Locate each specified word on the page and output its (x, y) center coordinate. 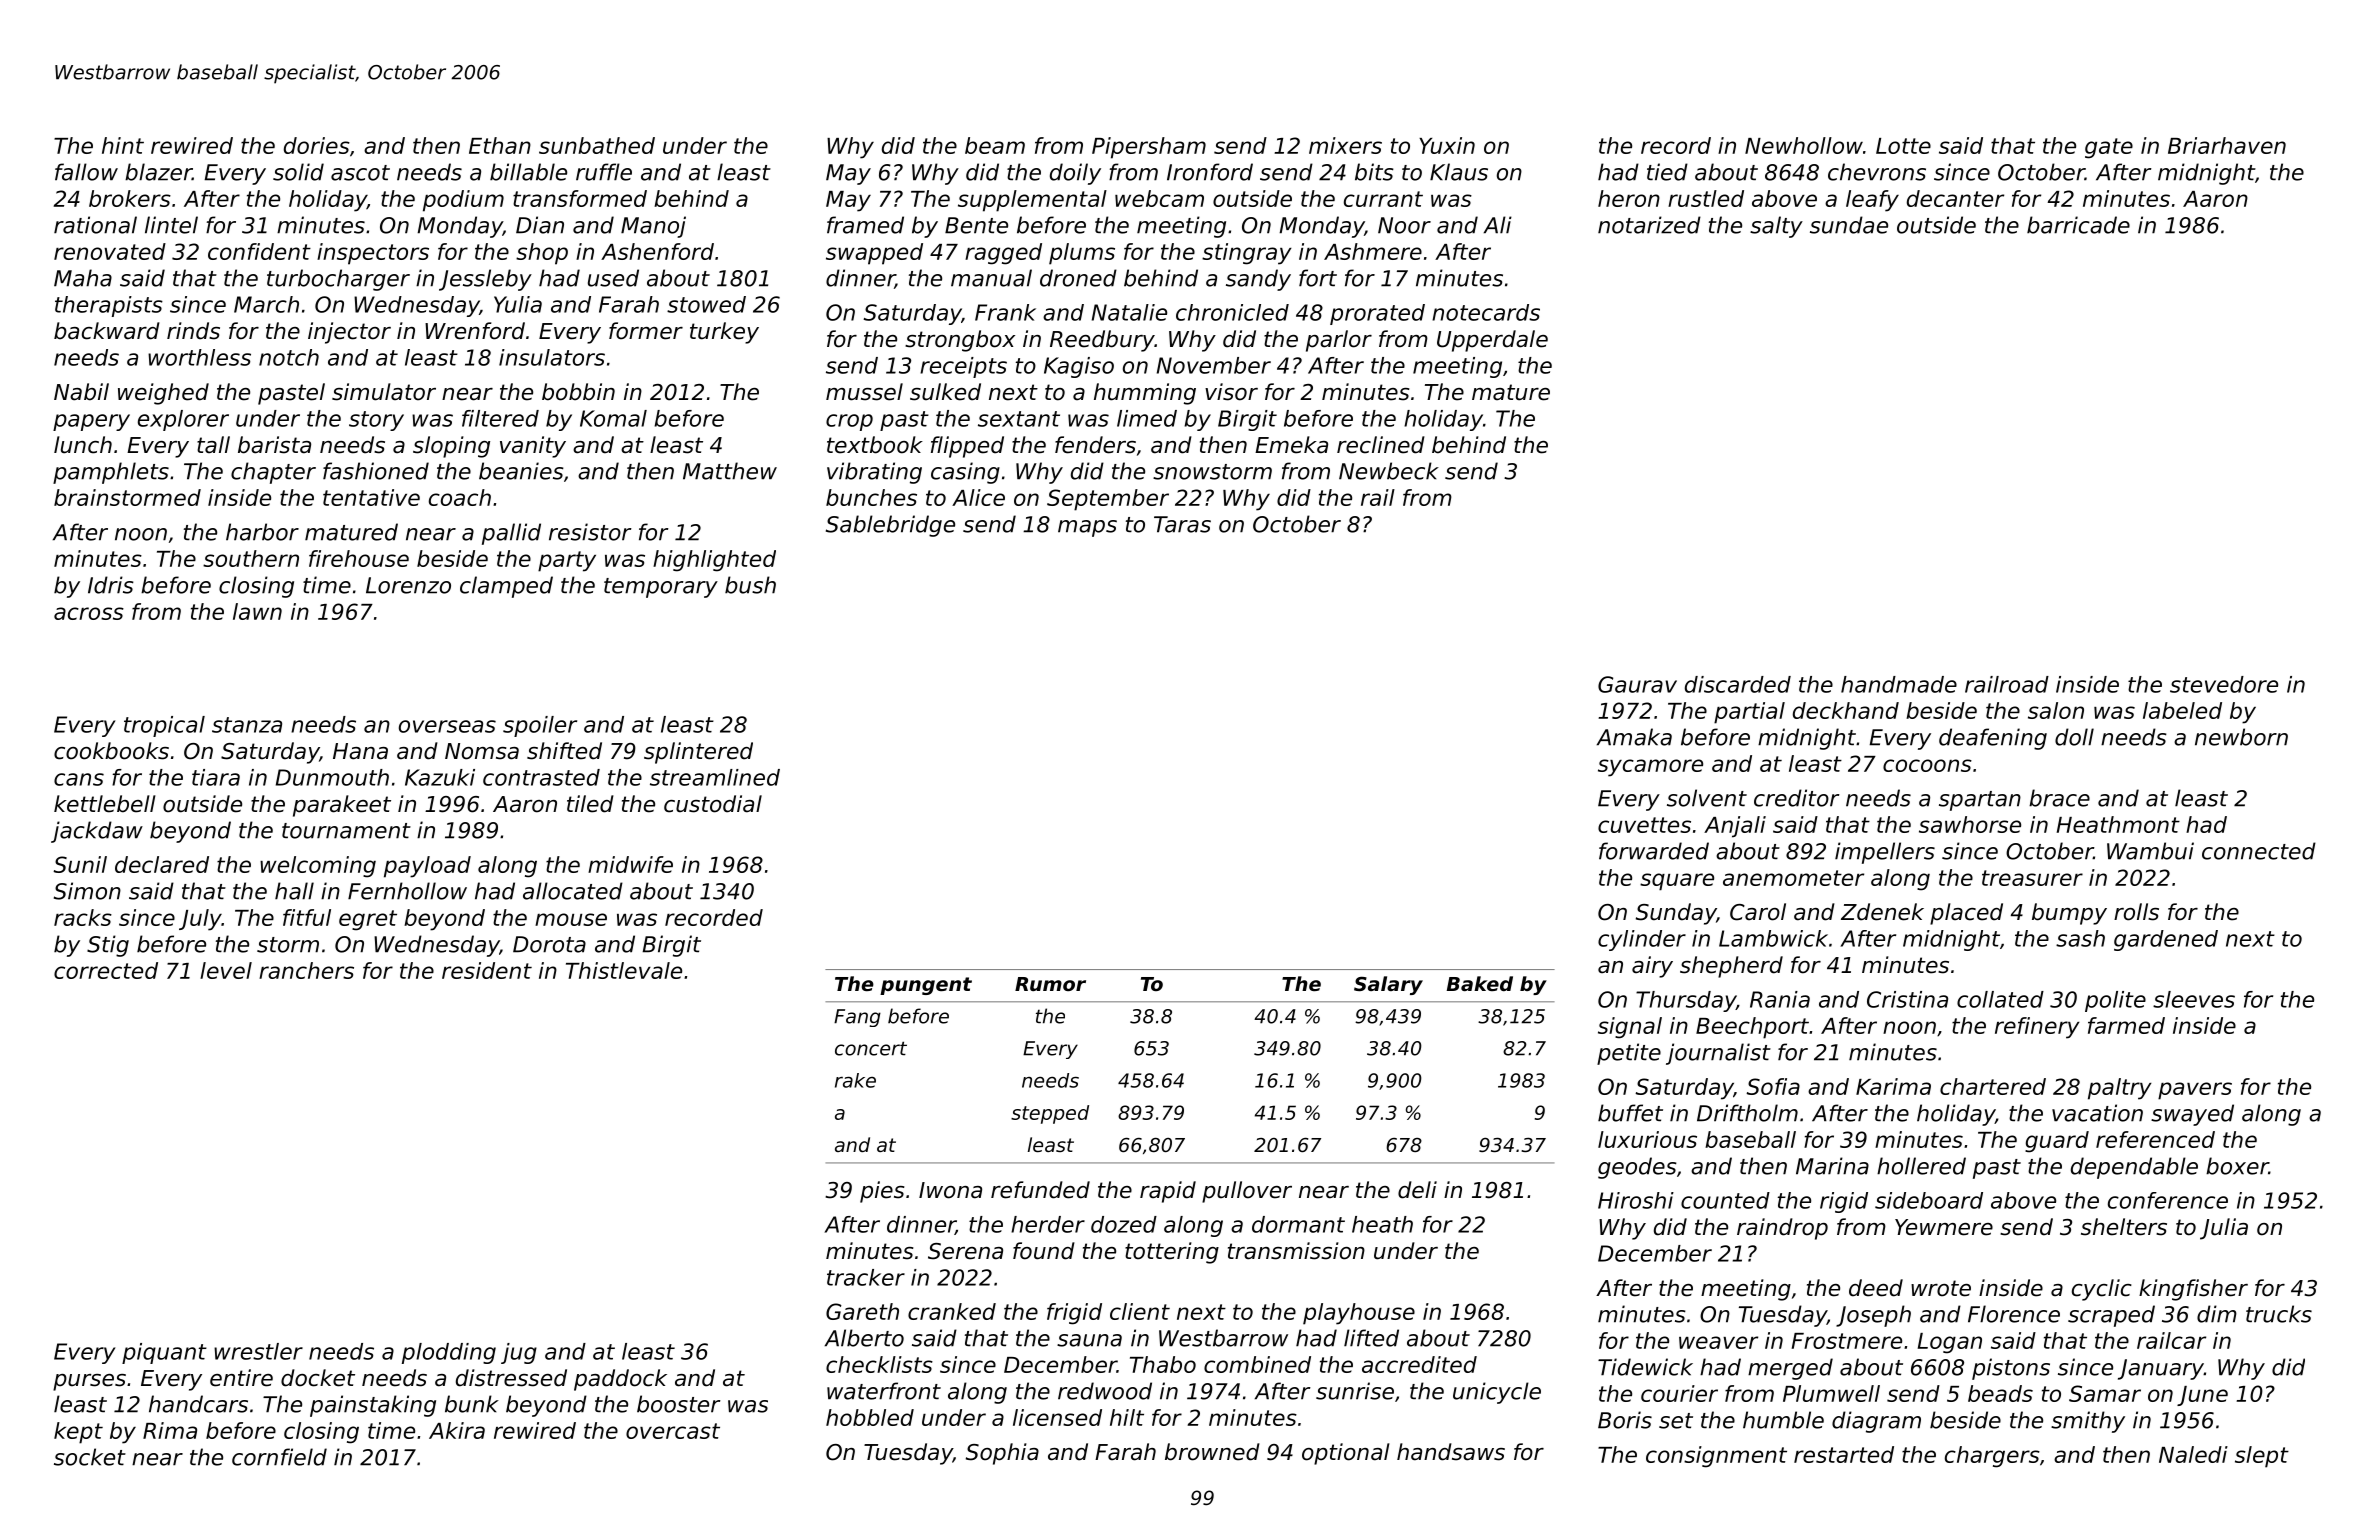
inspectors (373, 254)
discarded (1738, 684)
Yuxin (1447, 145)
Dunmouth (332, 777)
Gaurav (1637, 684)
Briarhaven (2227, 145)
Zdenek (1882, 912)
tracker (866, 1277)
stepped (1050, 1114)
